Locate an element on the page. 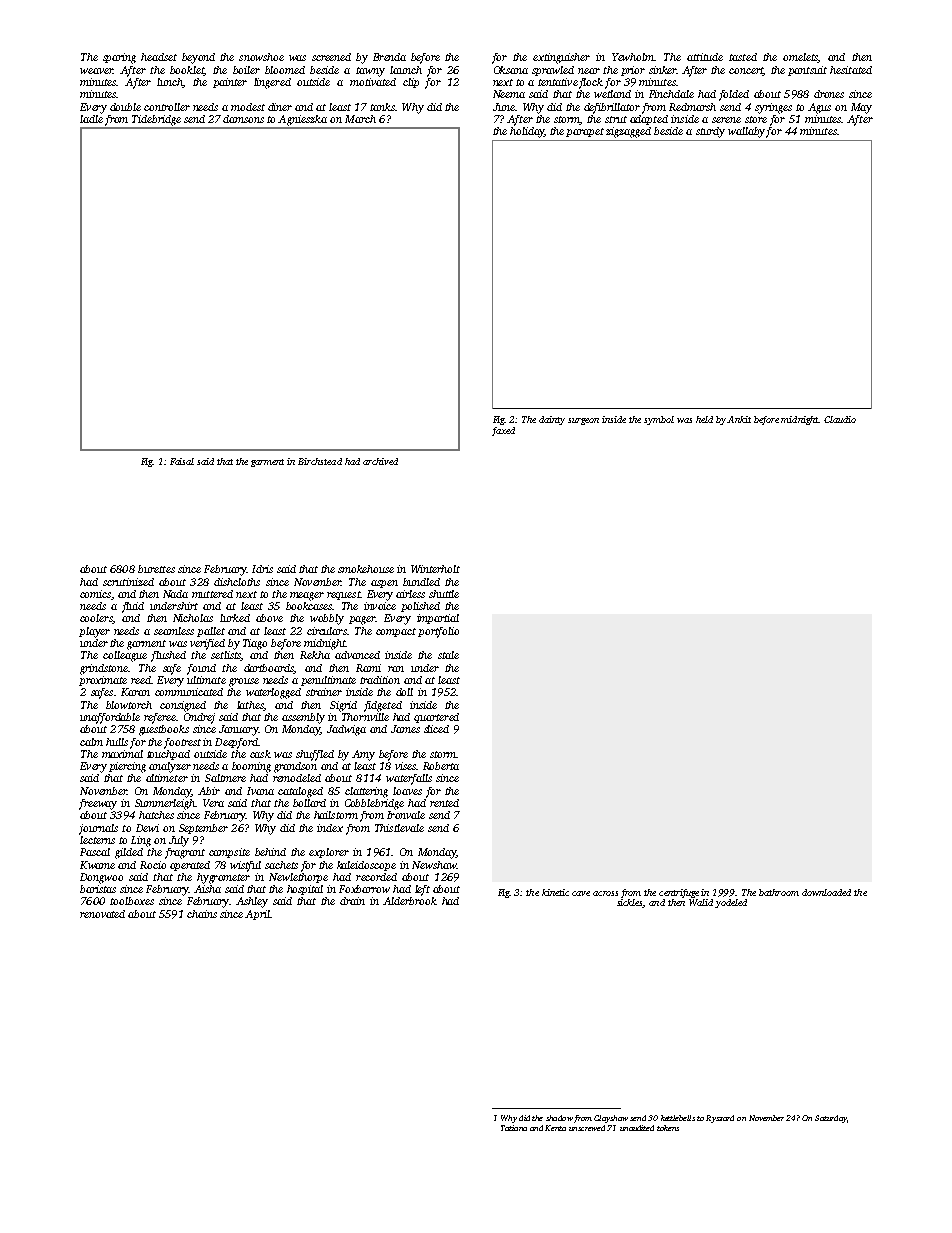 The height and width of the document is (1233, 952). shadow is located at coordinates (559, 1118).
